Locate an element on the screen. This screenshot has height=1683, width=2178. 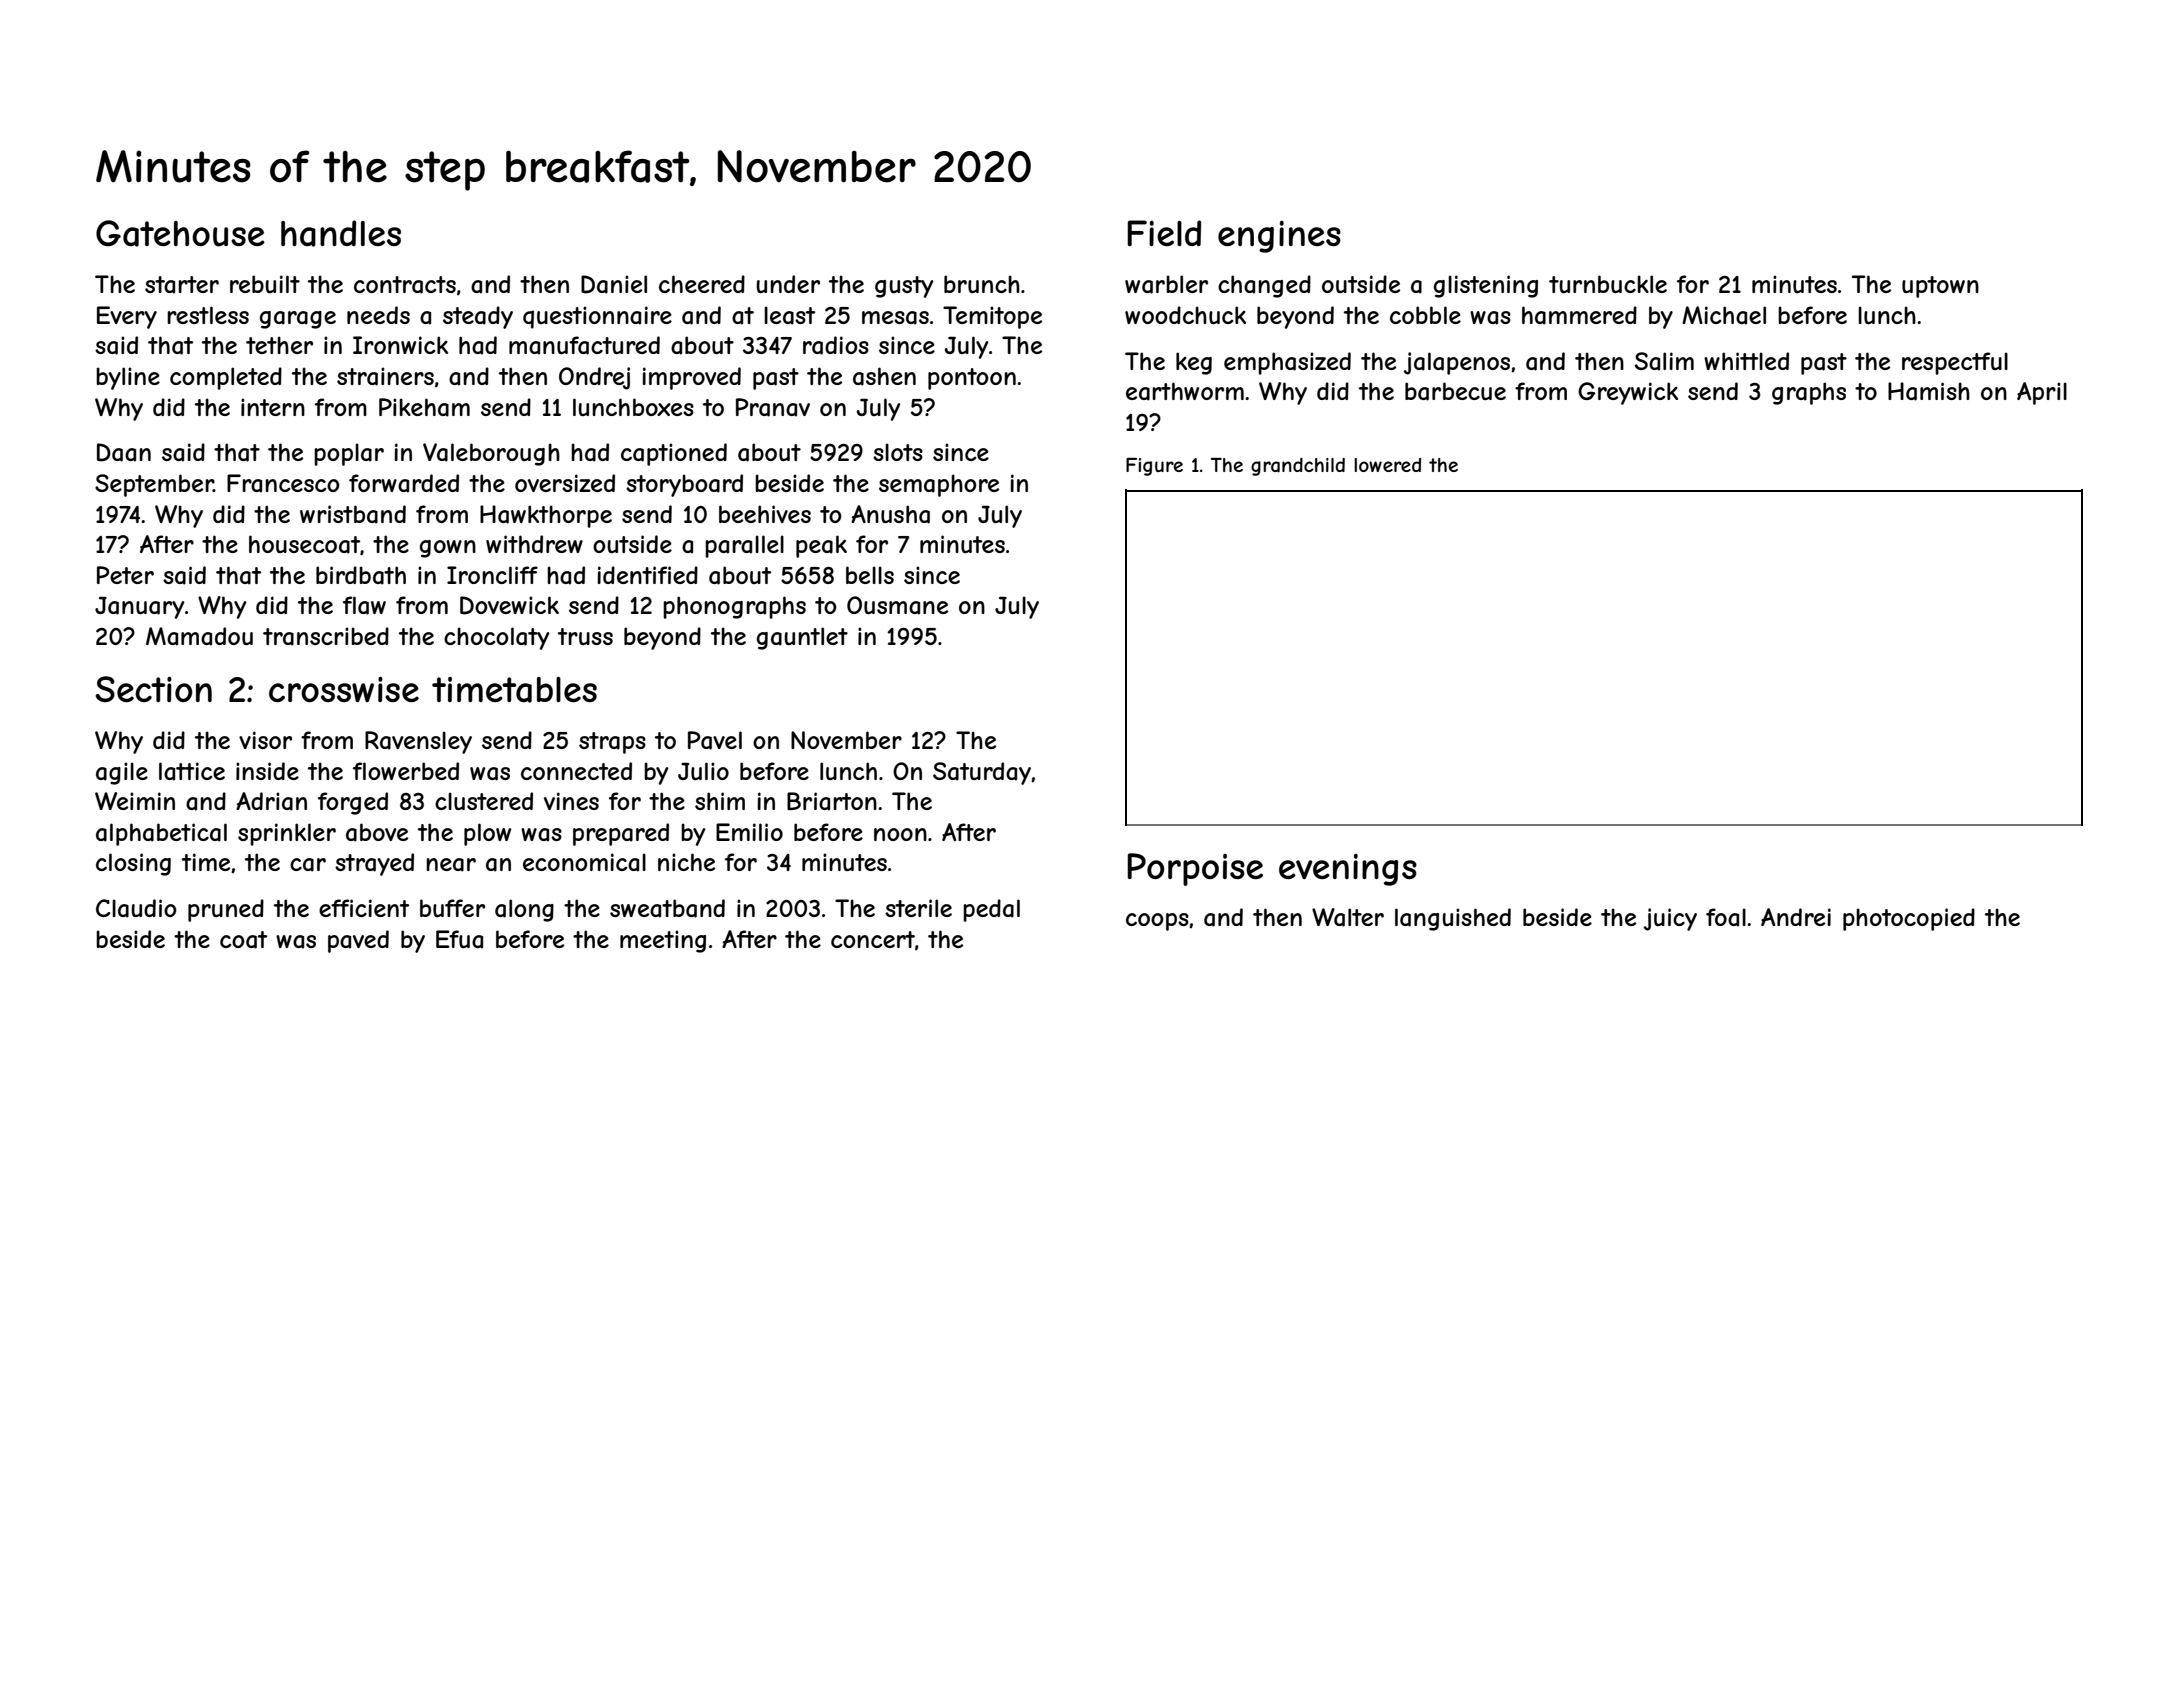
inside is located at coordinates (267, 771).
